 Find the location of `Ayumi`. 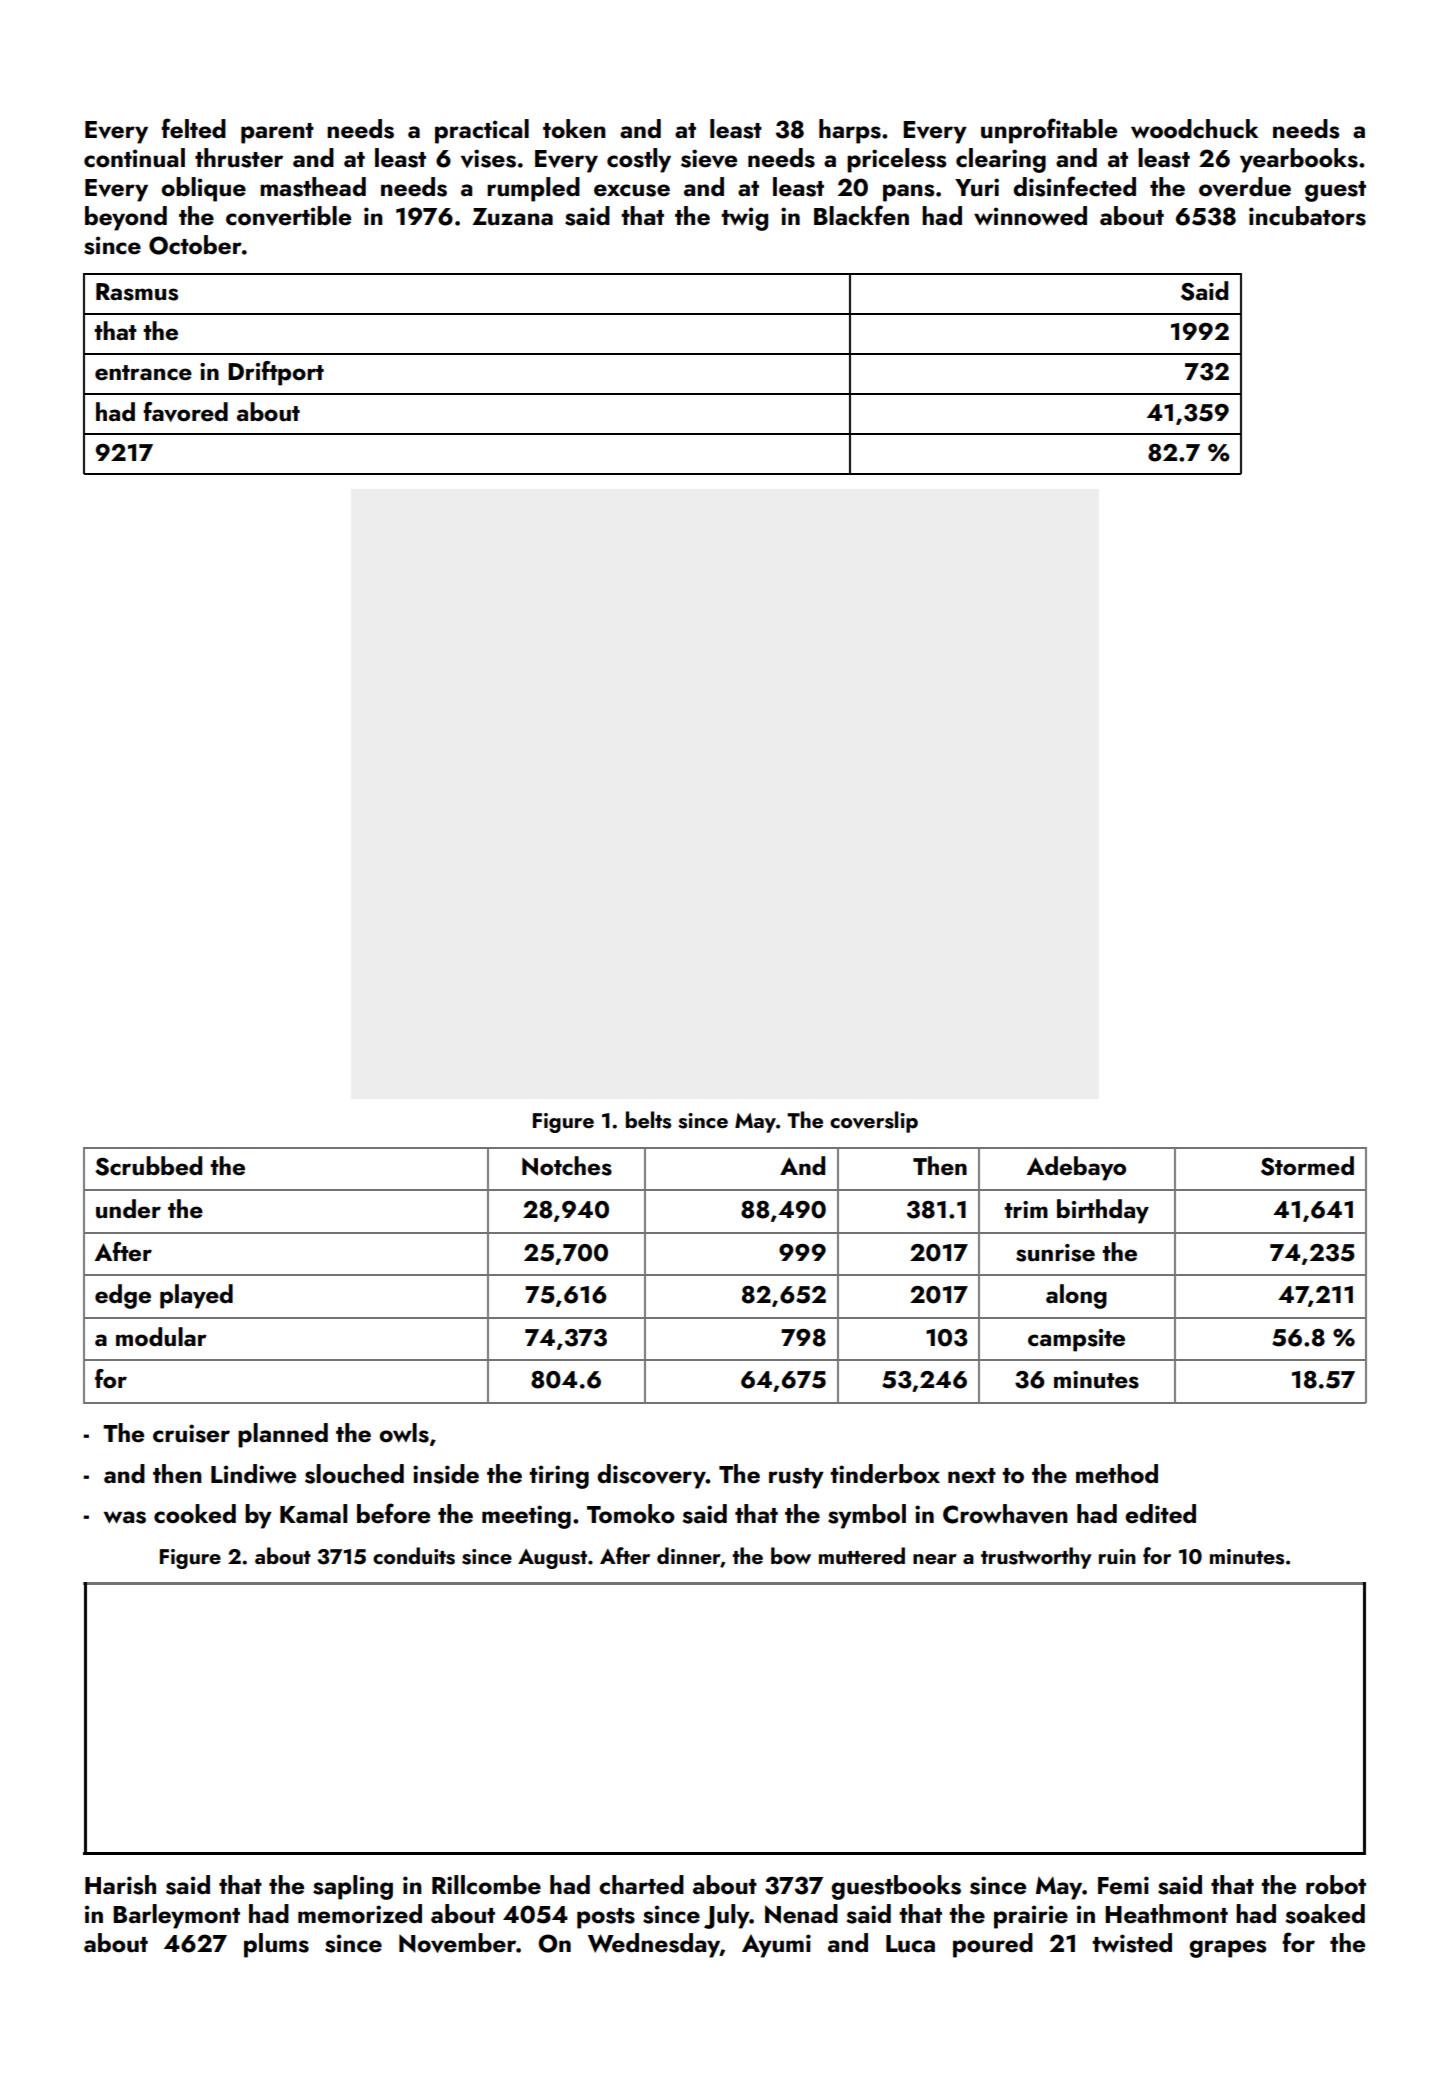

Ayumi is located at coordinates (776, 1946).
